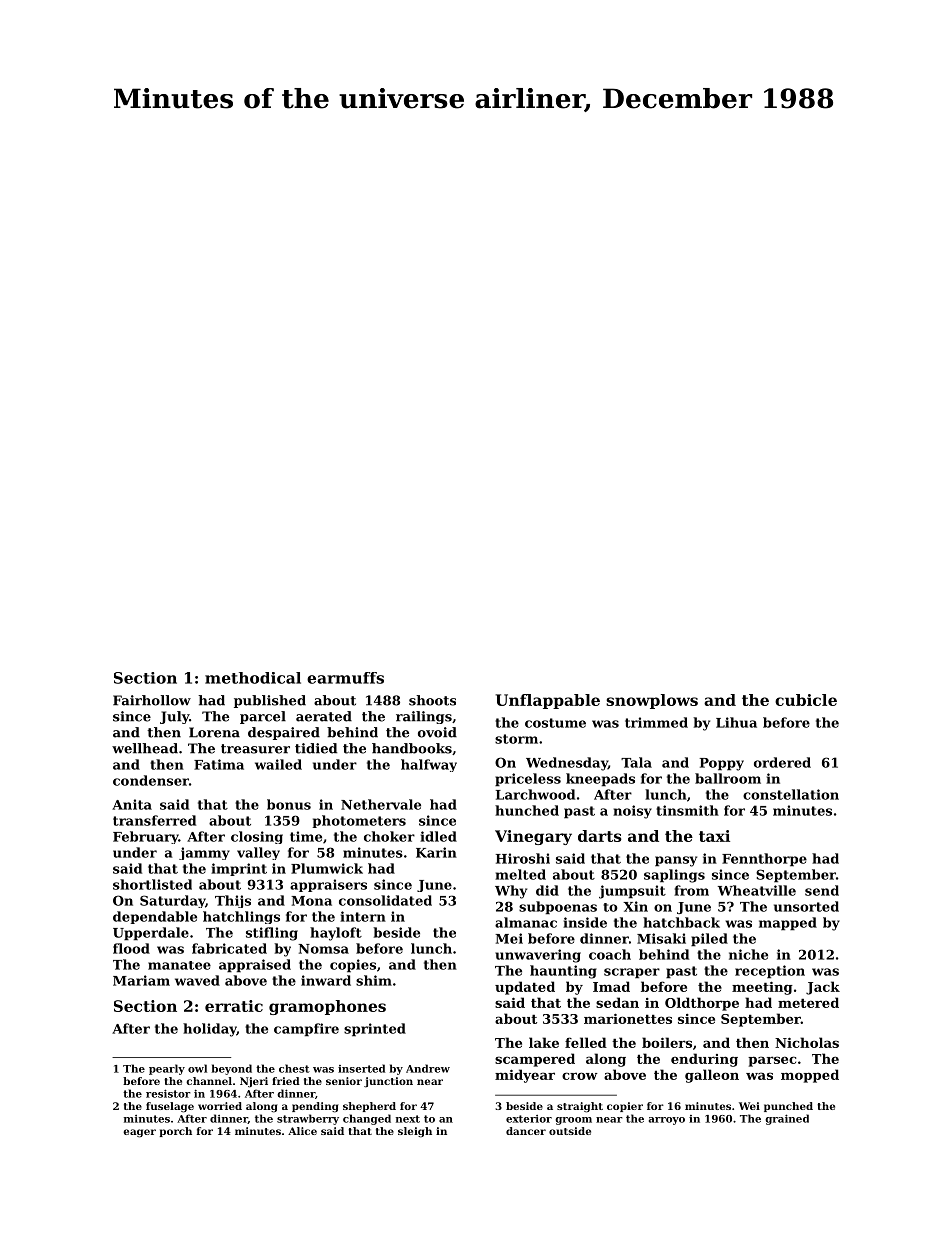 The width and height of the screenshot is (952, 1233). Describe the element at coordinates (229, 948) in the screenshot. I see `fabricated` at that location.
